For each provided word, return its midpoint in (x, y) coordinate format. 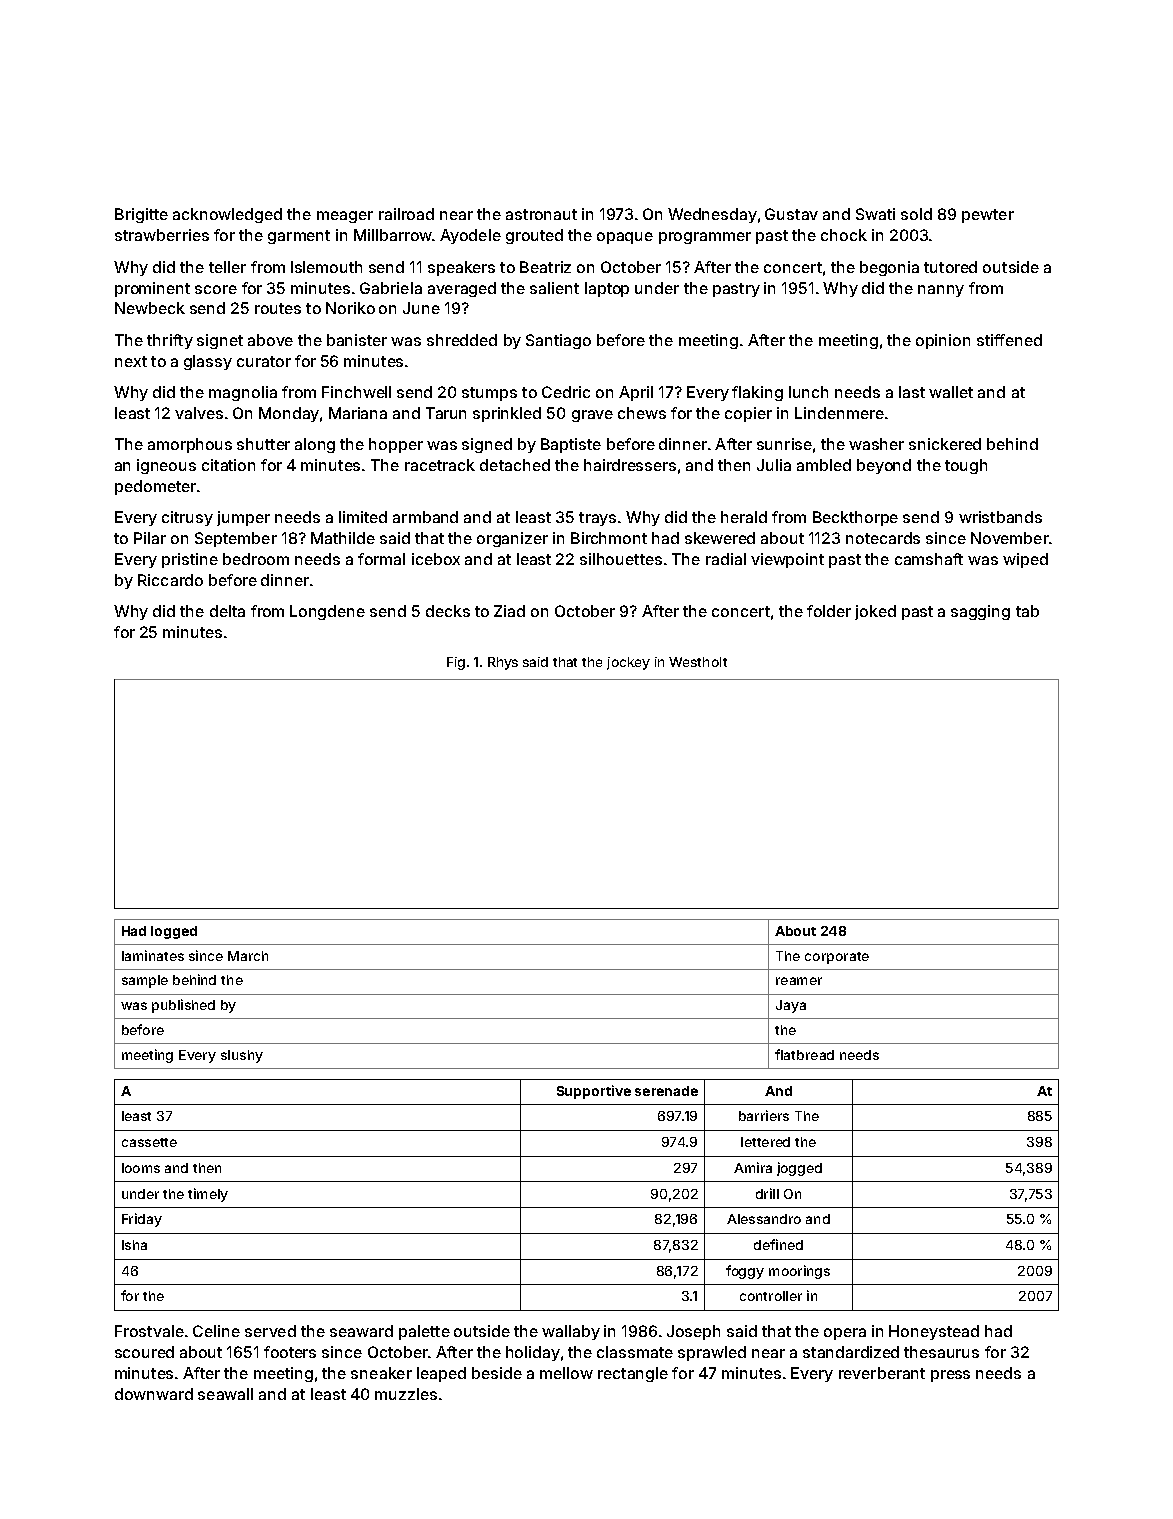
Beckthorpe (855, 518)
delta (227, 611)
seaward (361, 1331)
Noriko (350, 308)
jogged (799, 1169)
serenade (666, 1091)
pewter (988, 216)
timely (208, 1195)
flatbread (804, 1054)
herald (744, 517)
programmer (705, 238)
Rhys (503, 663)
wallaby (571, 1332)
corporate (837, 958)
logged (174, 932)
